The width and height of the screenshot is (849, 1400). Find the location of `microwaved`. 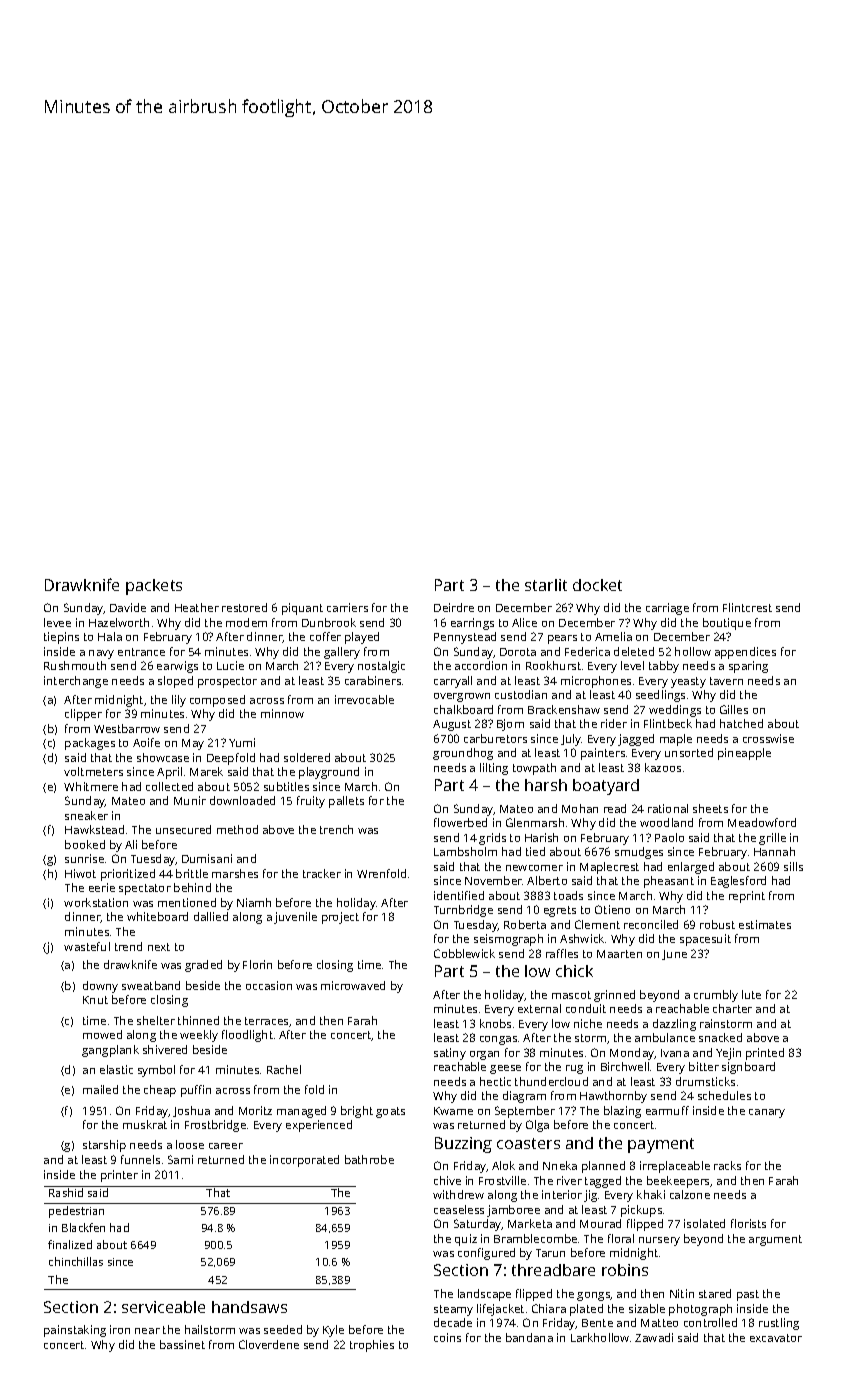

microwaved is located at coordinates (353, 985).
